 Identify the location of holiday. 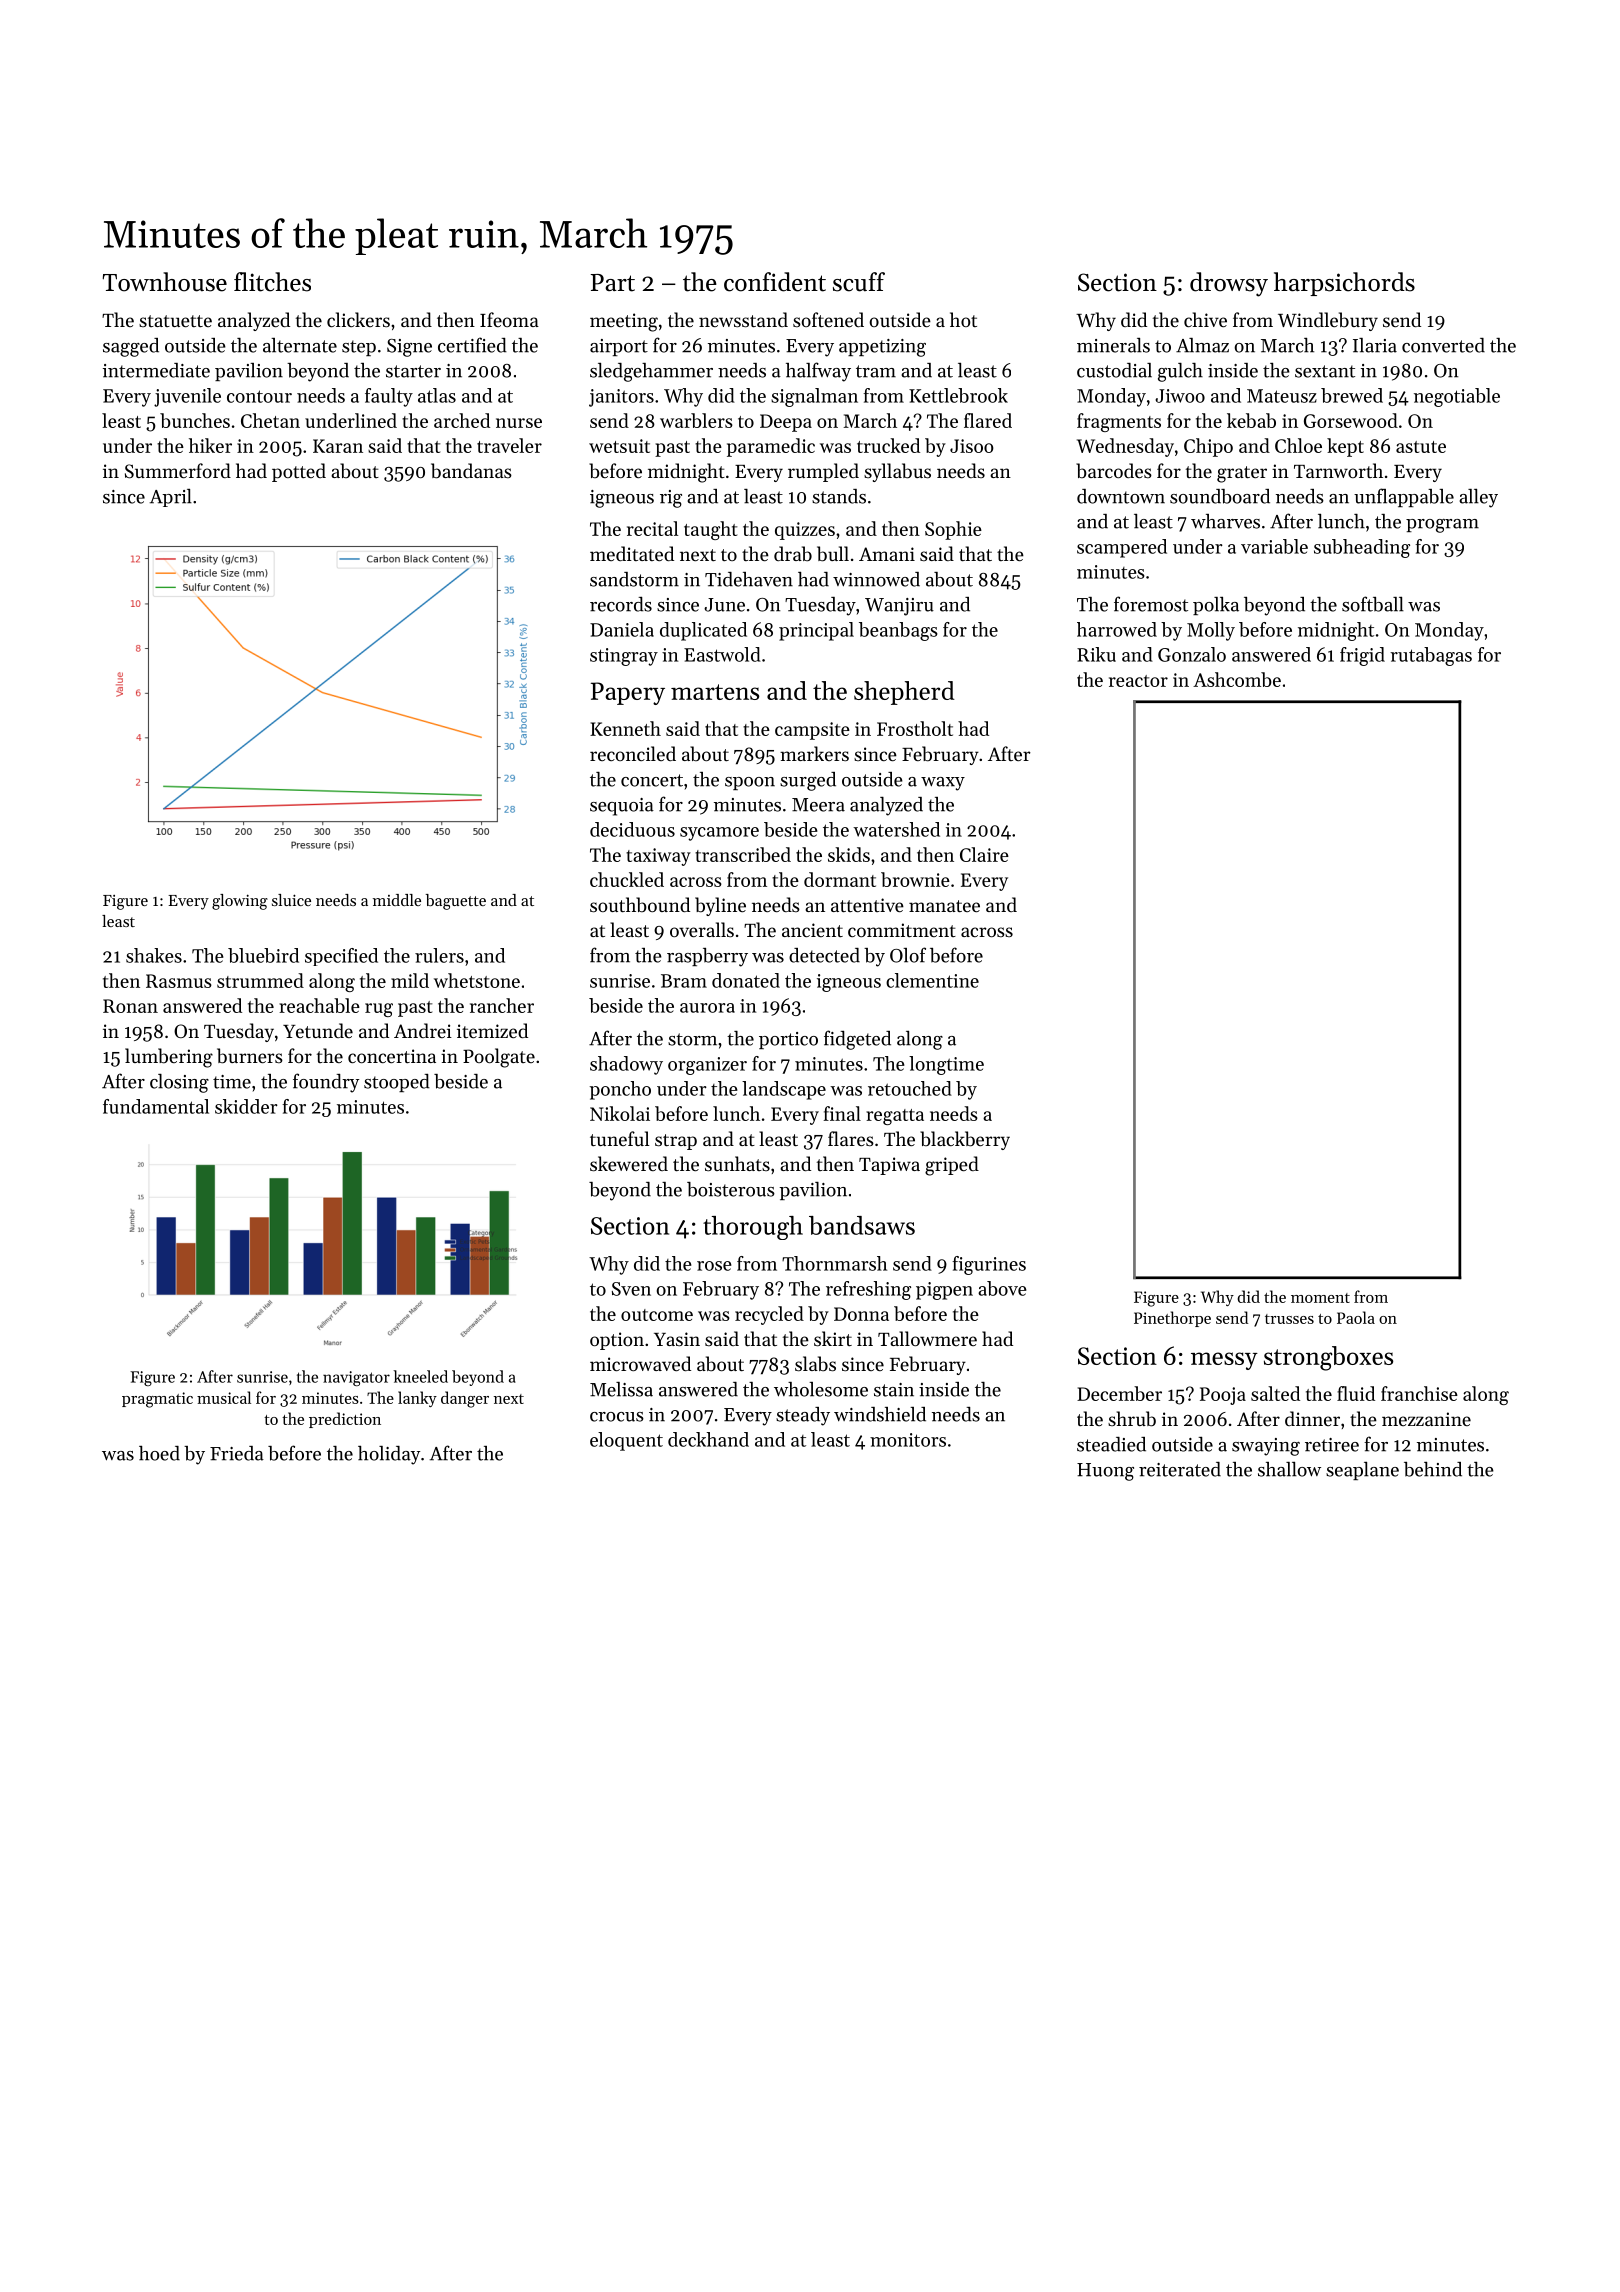
(389, 1455).
